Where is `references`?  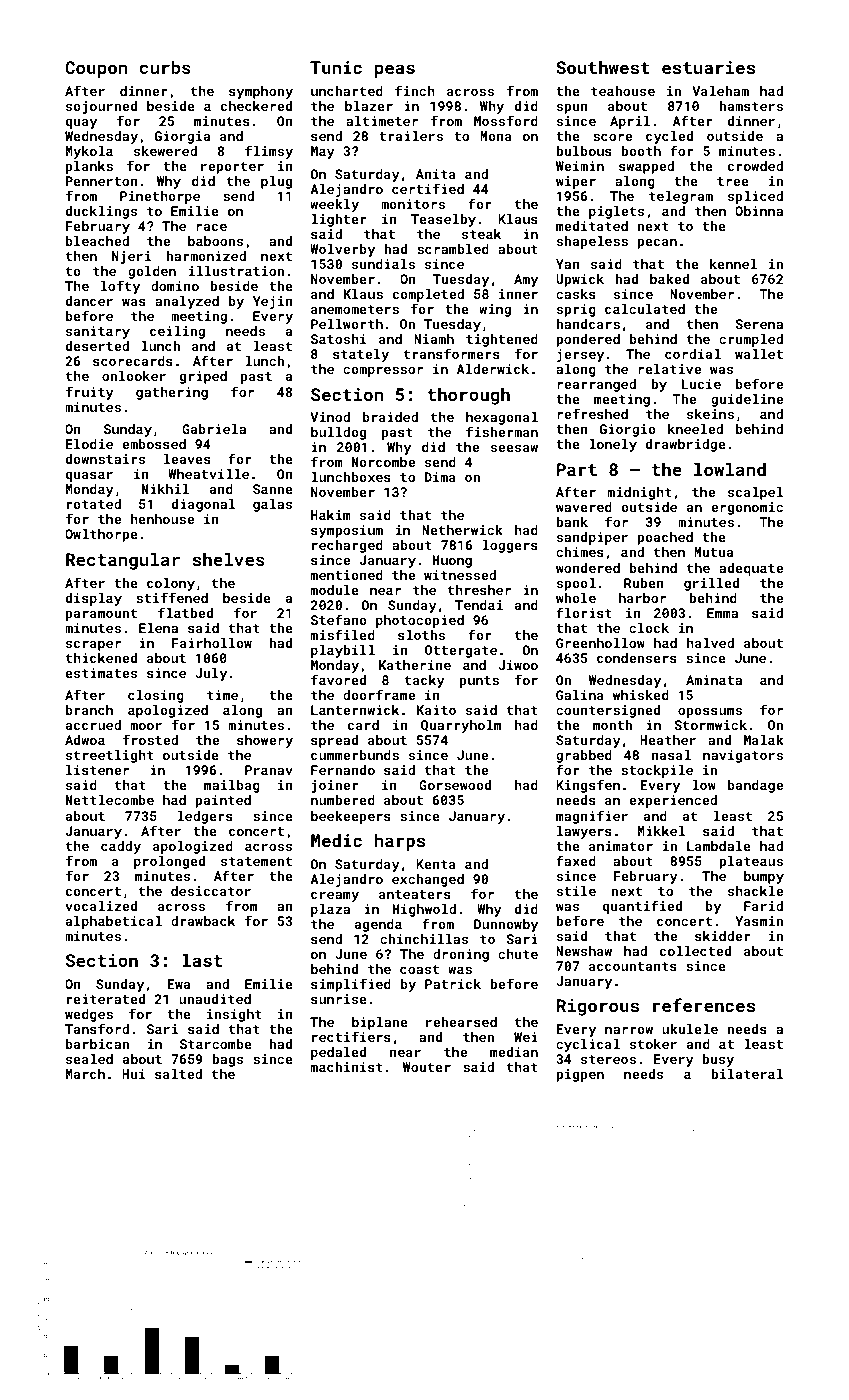
references is located at coordinates (704, 1005).
